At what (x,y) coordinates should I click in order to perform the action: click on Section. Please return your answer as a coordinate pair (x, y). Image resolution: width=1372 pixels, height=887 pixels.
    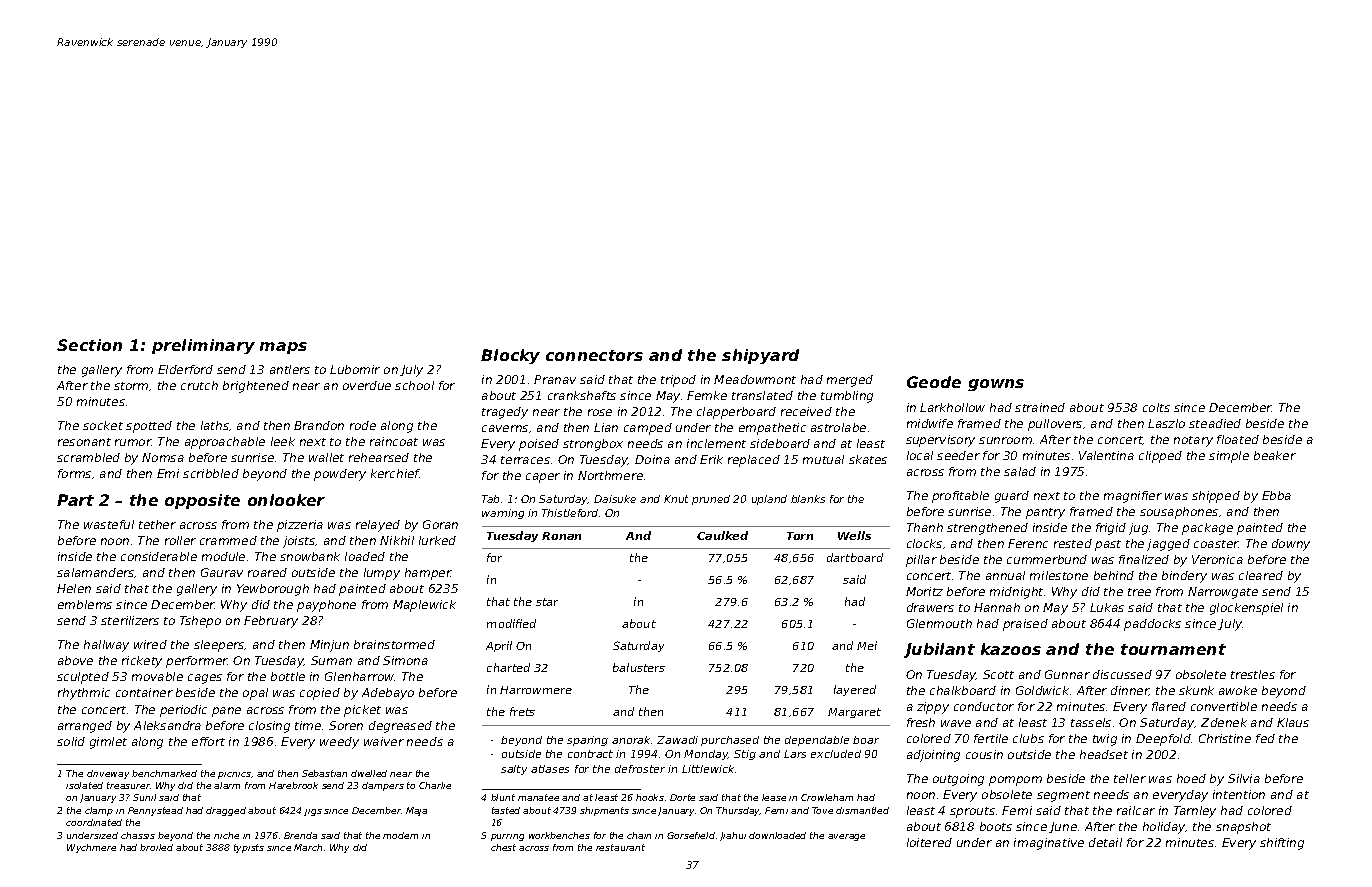
    Looking at the image, I should click on (89, 345).
